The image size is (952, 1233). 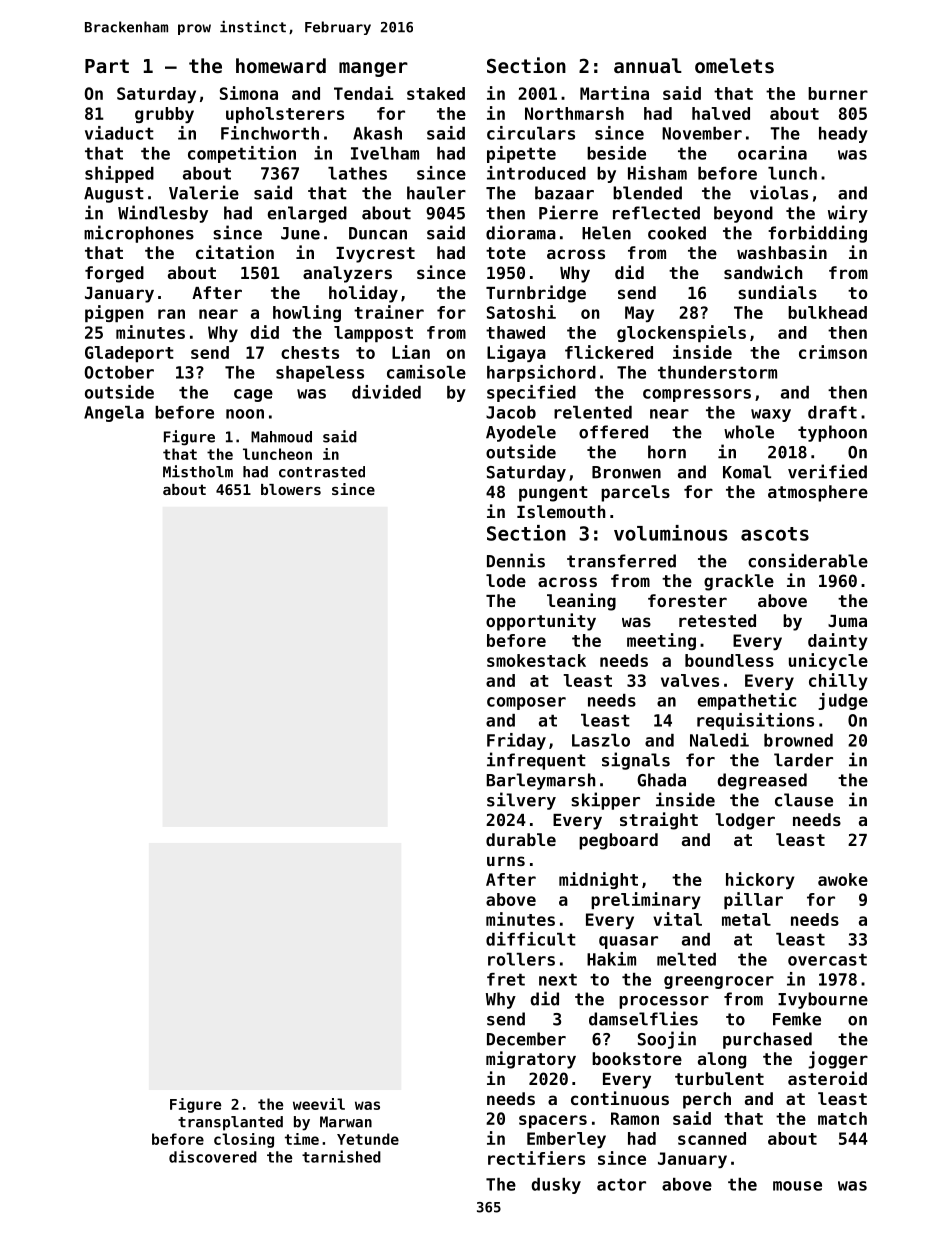 I want to click on staked, so click(x=436, y=93).
